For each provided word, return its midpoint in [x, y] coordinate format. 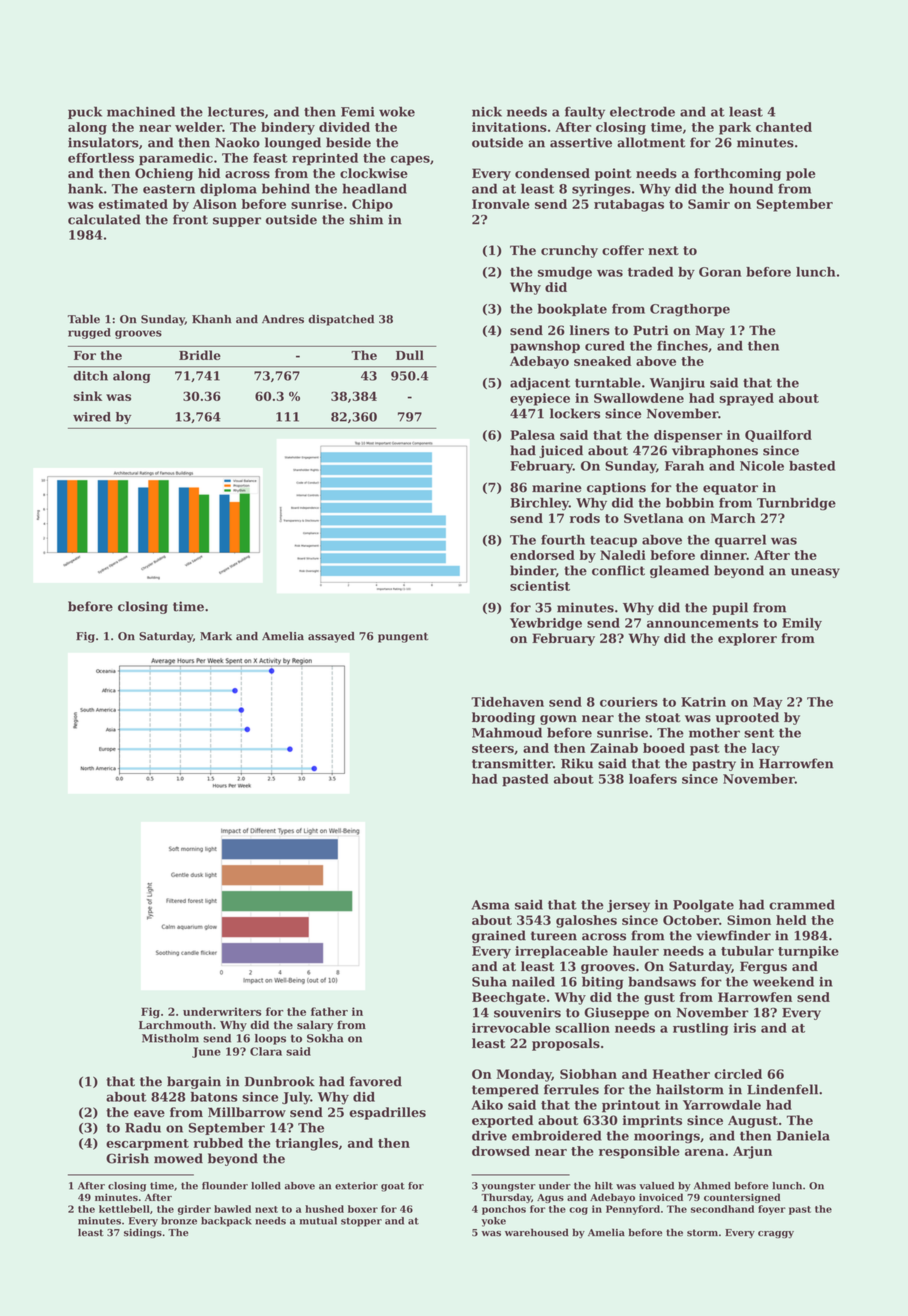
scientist [540, 586]
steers [493, 748]
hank [85, 188]
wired [92, 417]
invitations [509, 127]
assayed [331, 637]
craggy [776, 1235]
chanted [784, 127]
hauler [636, 951]
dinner [723, 555]
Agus [550, 1198]
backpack [226, 1222]
